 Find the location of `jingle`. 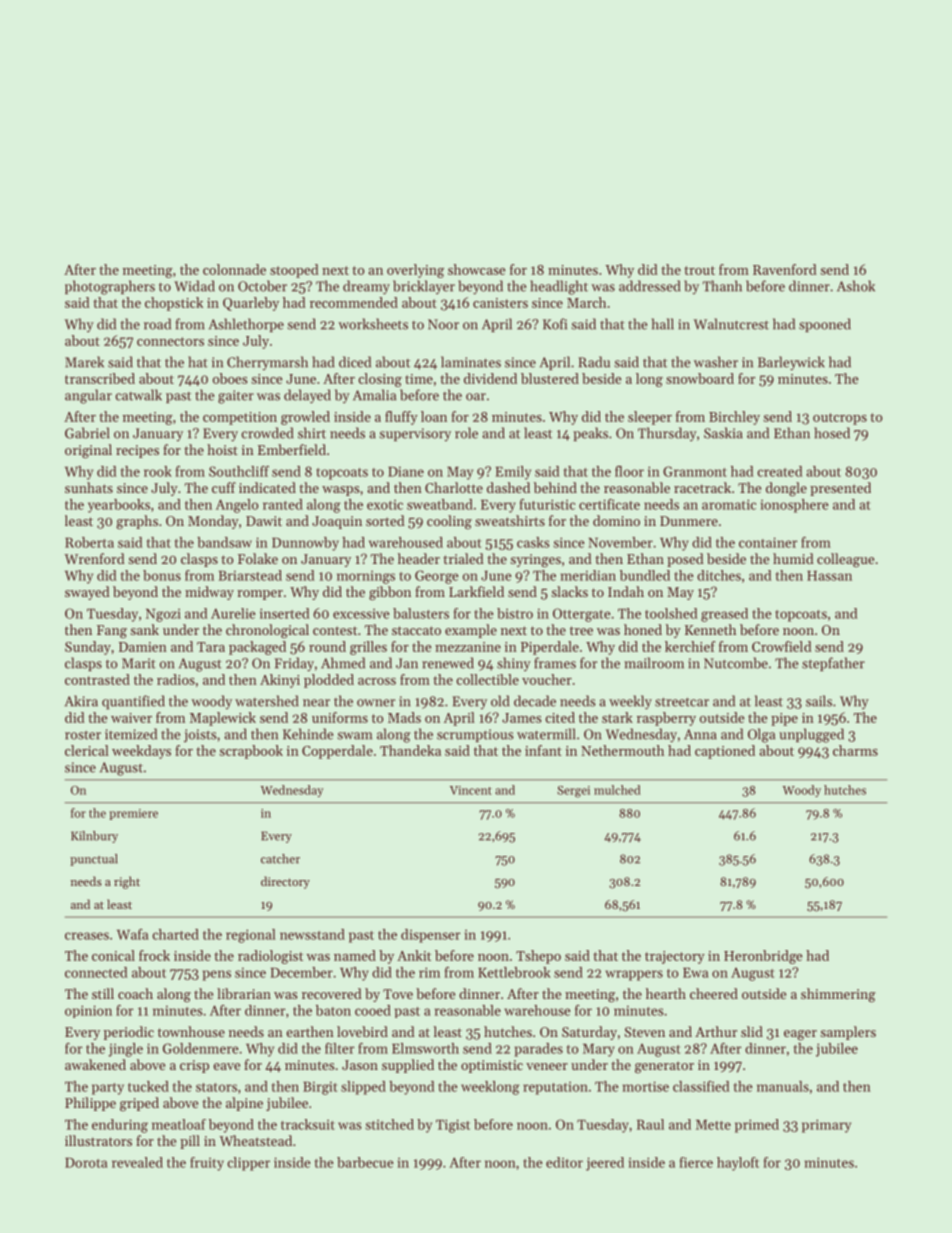

jingle is located at coordinates (125, 1050).
